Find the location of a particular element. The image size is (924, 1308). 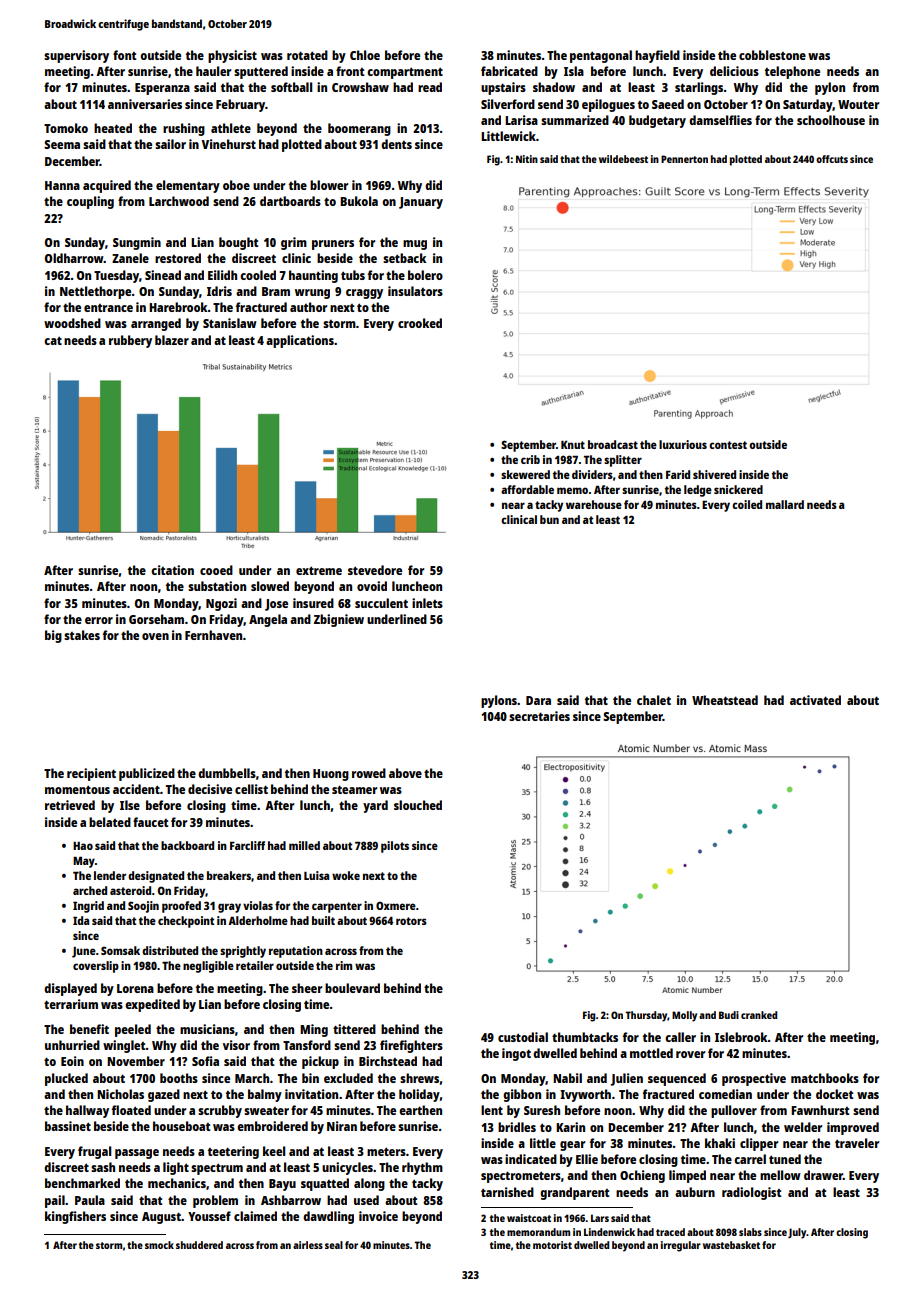

Ngozi is located at coordinates (221, 604).
